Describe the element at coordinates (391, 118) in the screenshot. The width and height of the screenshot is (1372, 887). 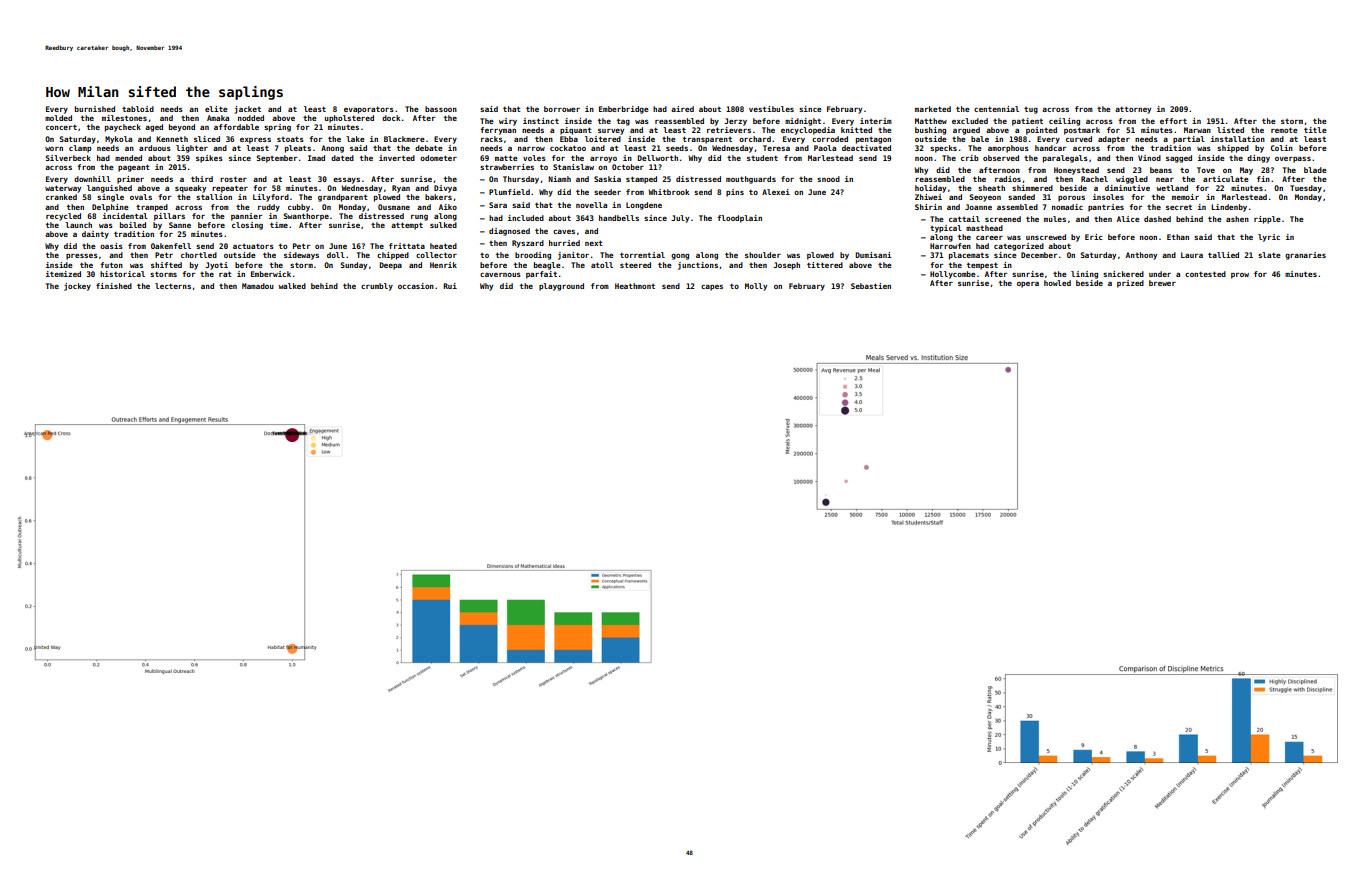
I see `dock` at that location.
